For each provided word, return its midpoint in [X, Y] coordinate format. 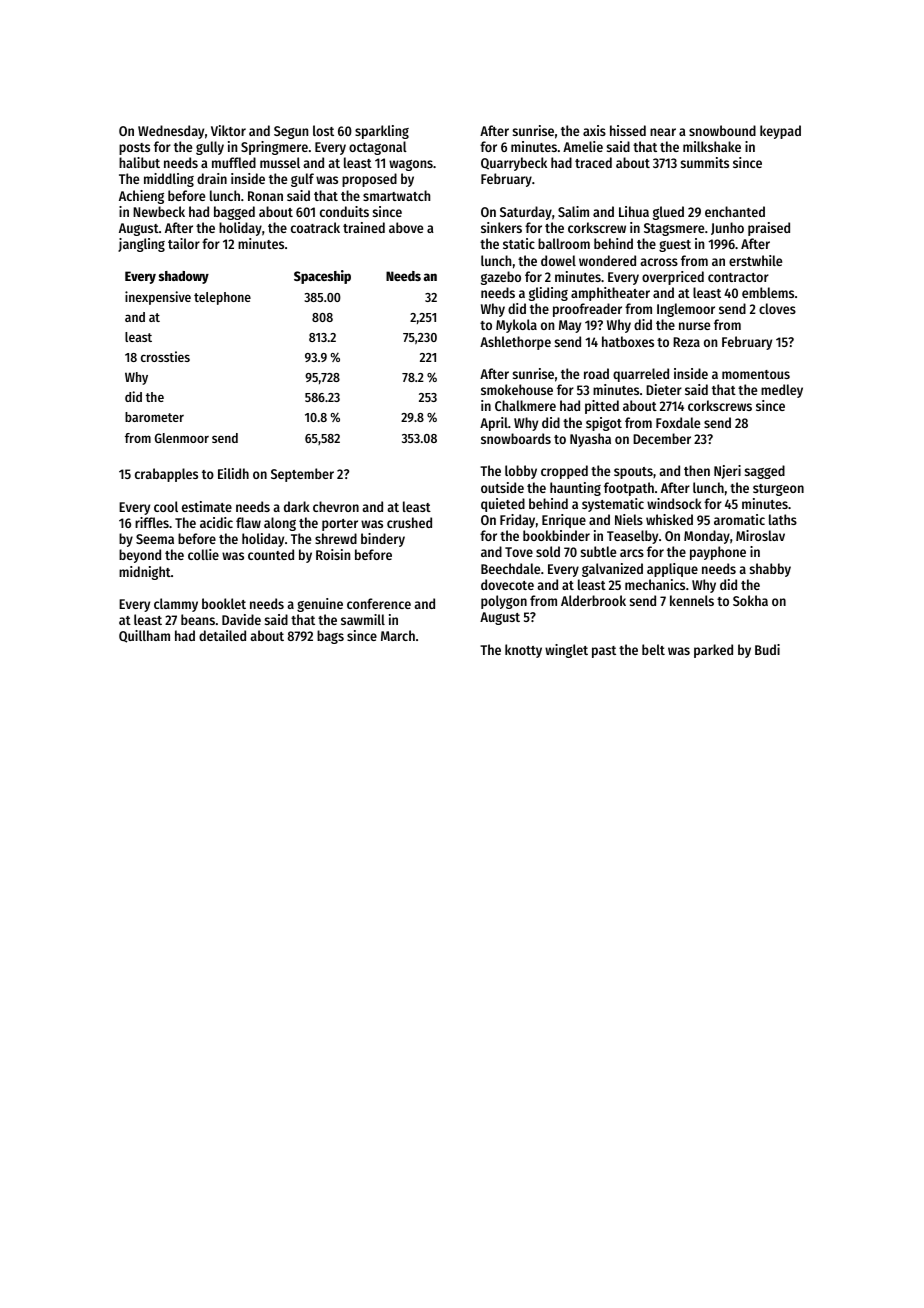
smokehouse [517, 389]
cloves [777, 308]
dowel [558, 260]
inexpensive [158, 298]
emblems [768, 292]
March [398, 635]
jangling [141, 245]
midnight [145, 573]
